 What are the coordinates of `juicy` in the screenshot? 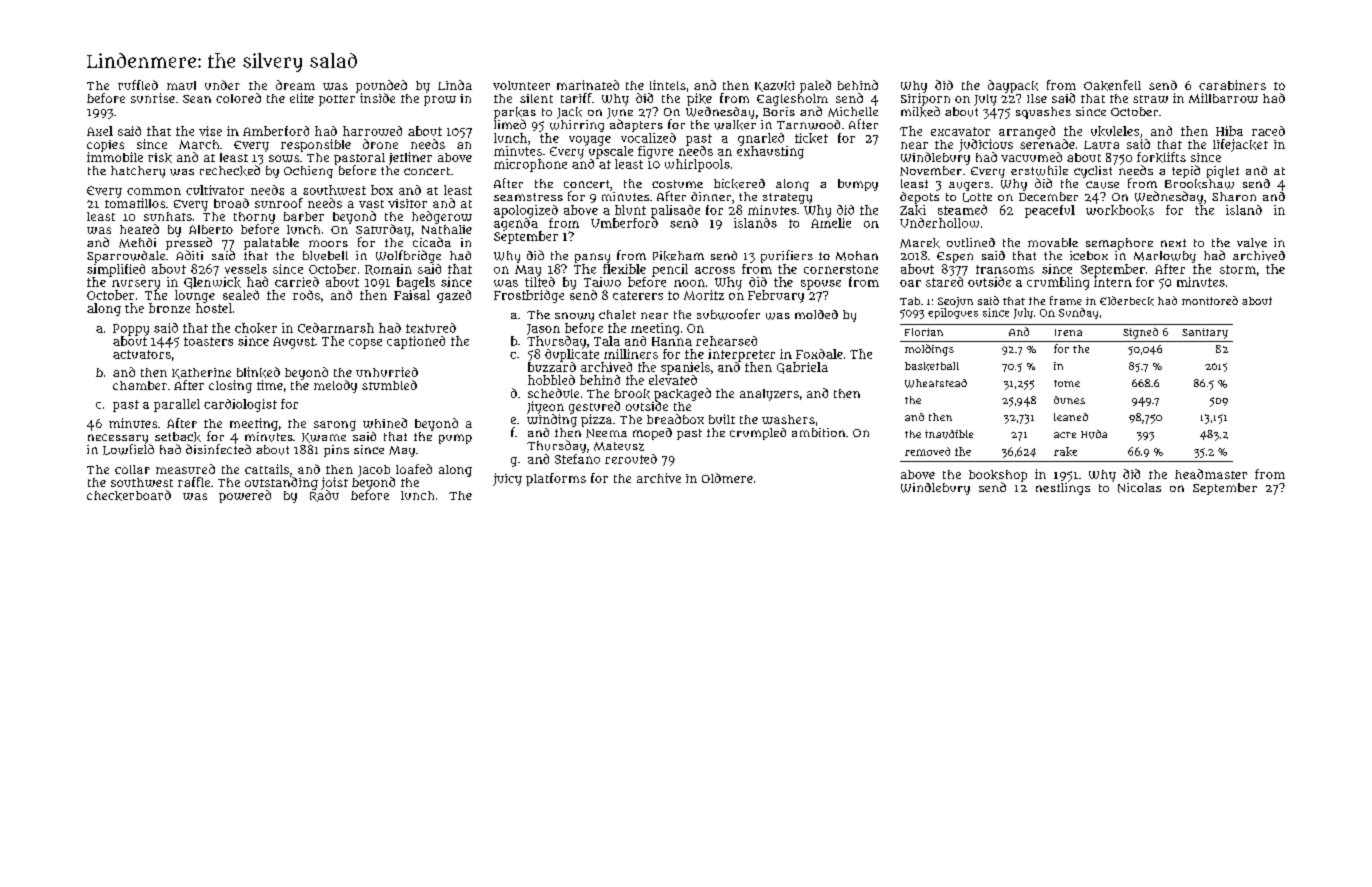 It's located at (507, 479).
